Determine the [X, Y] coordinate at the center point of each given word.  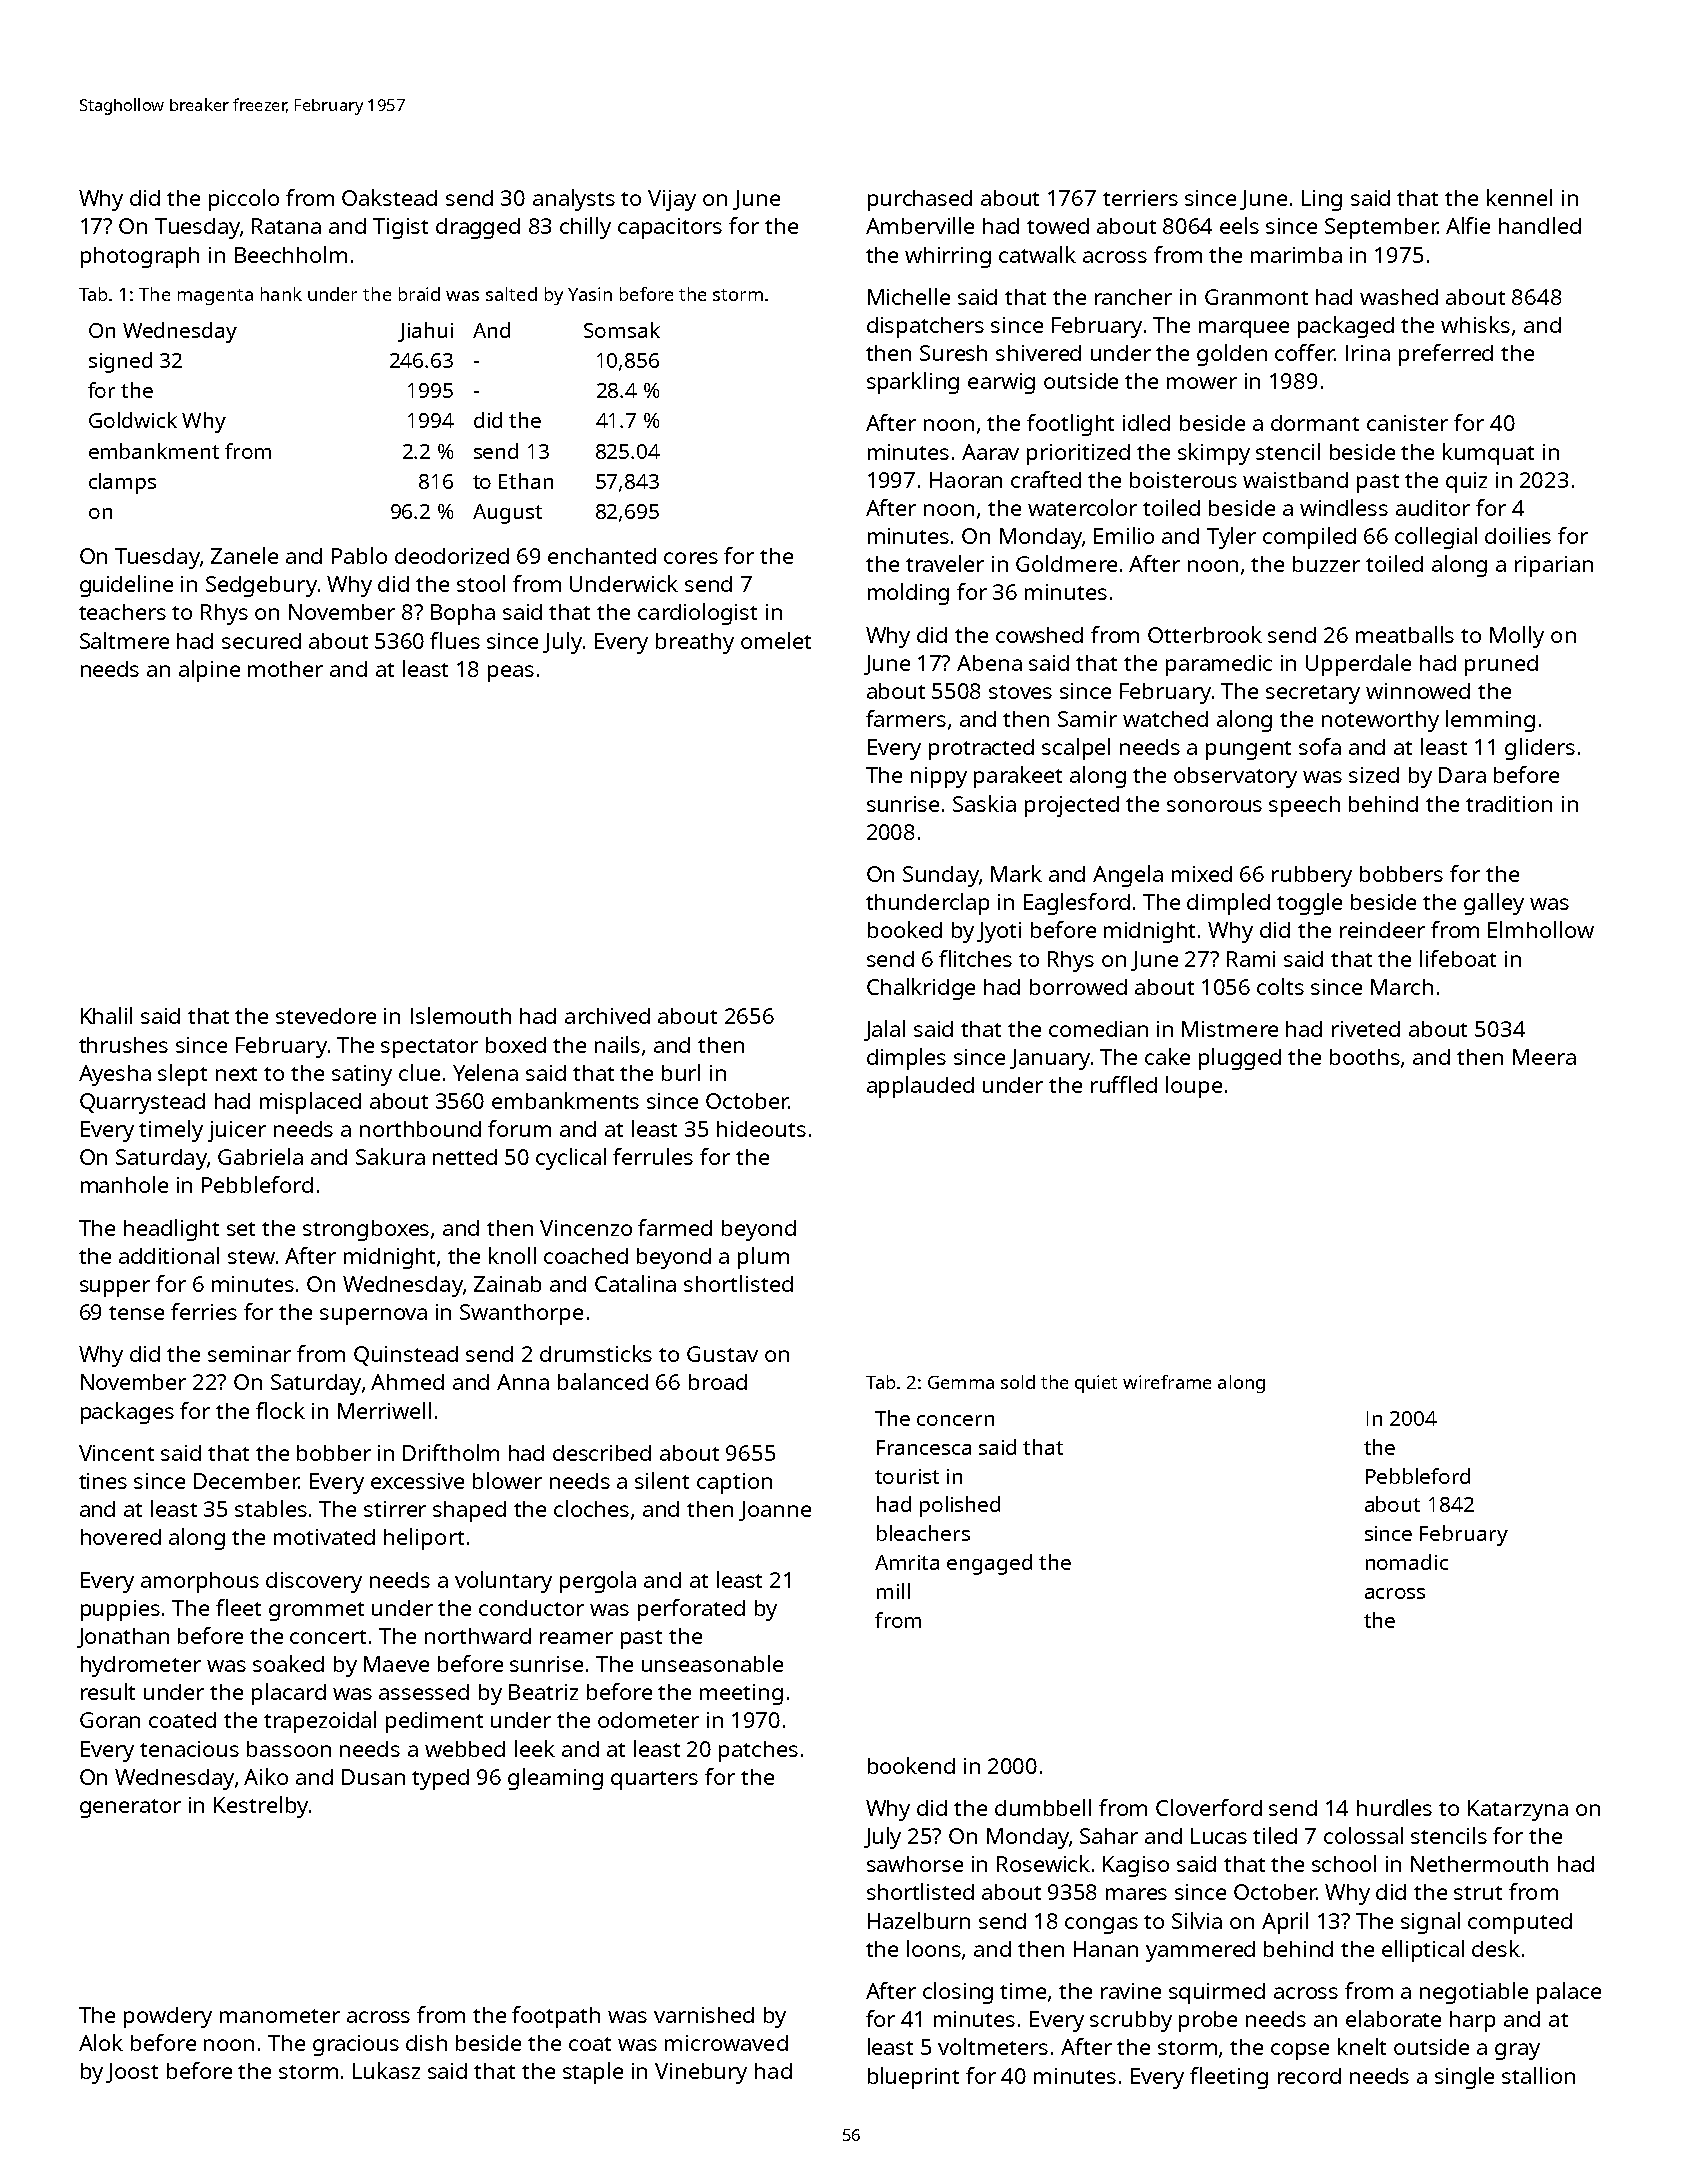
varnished [704, 2015]
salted [511, 294]
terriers [1140, 198]
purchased [920, 200]
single [1464, 2078]
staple [593, 2073]
